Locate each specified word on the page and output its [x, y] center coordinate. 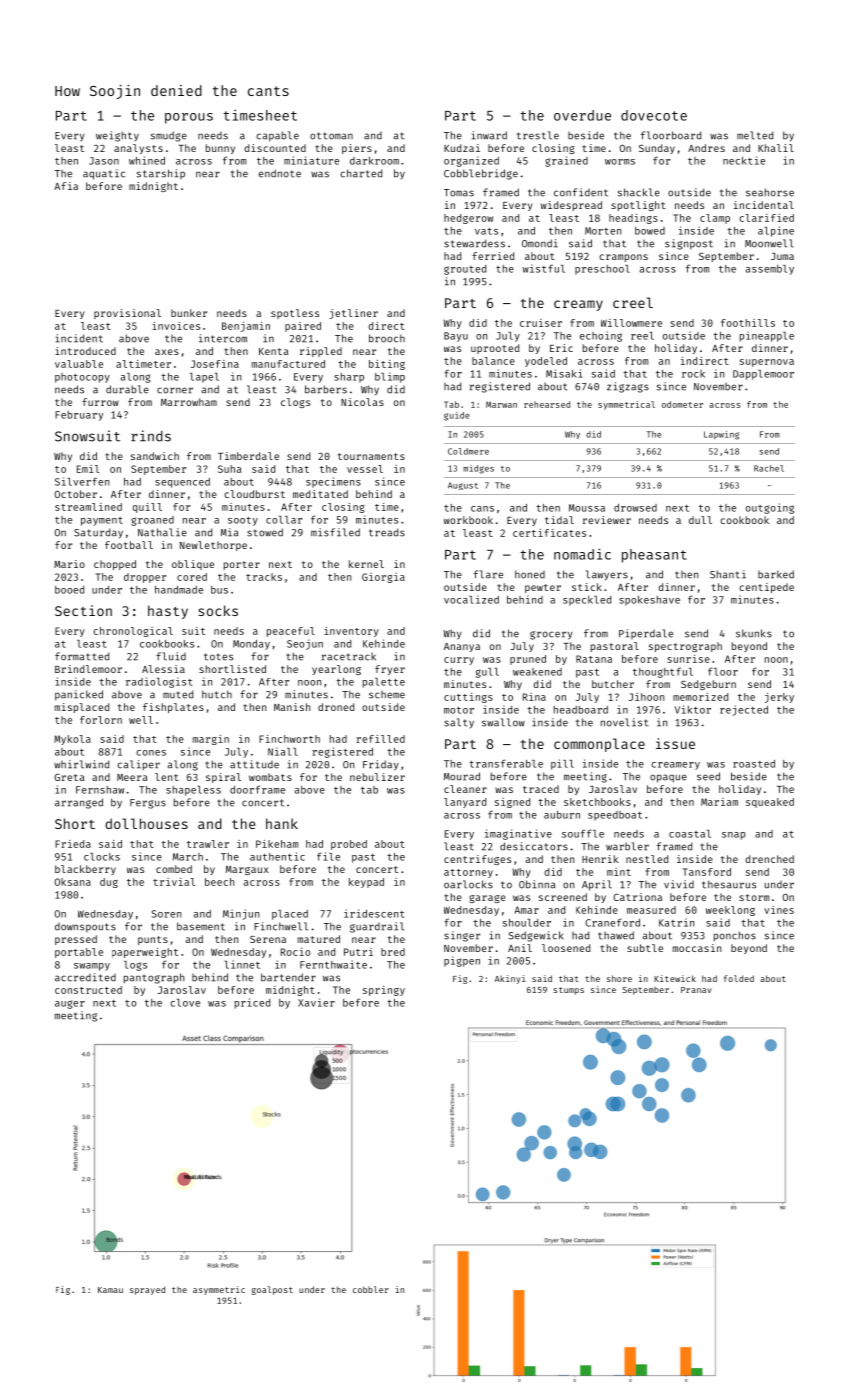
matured [319, 939]
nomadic [582, 554]
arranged [79, 803]
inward [489, 135]
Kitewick [675, 978]
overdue [582, 115]
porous [189, 118]
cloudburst [254, 494]
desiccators [534, 846]
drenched [769, 859]
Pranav [696, 990]
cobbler [371, 1289]
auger [70, 1004]
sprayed [147, 1290]
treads [387, 532]
